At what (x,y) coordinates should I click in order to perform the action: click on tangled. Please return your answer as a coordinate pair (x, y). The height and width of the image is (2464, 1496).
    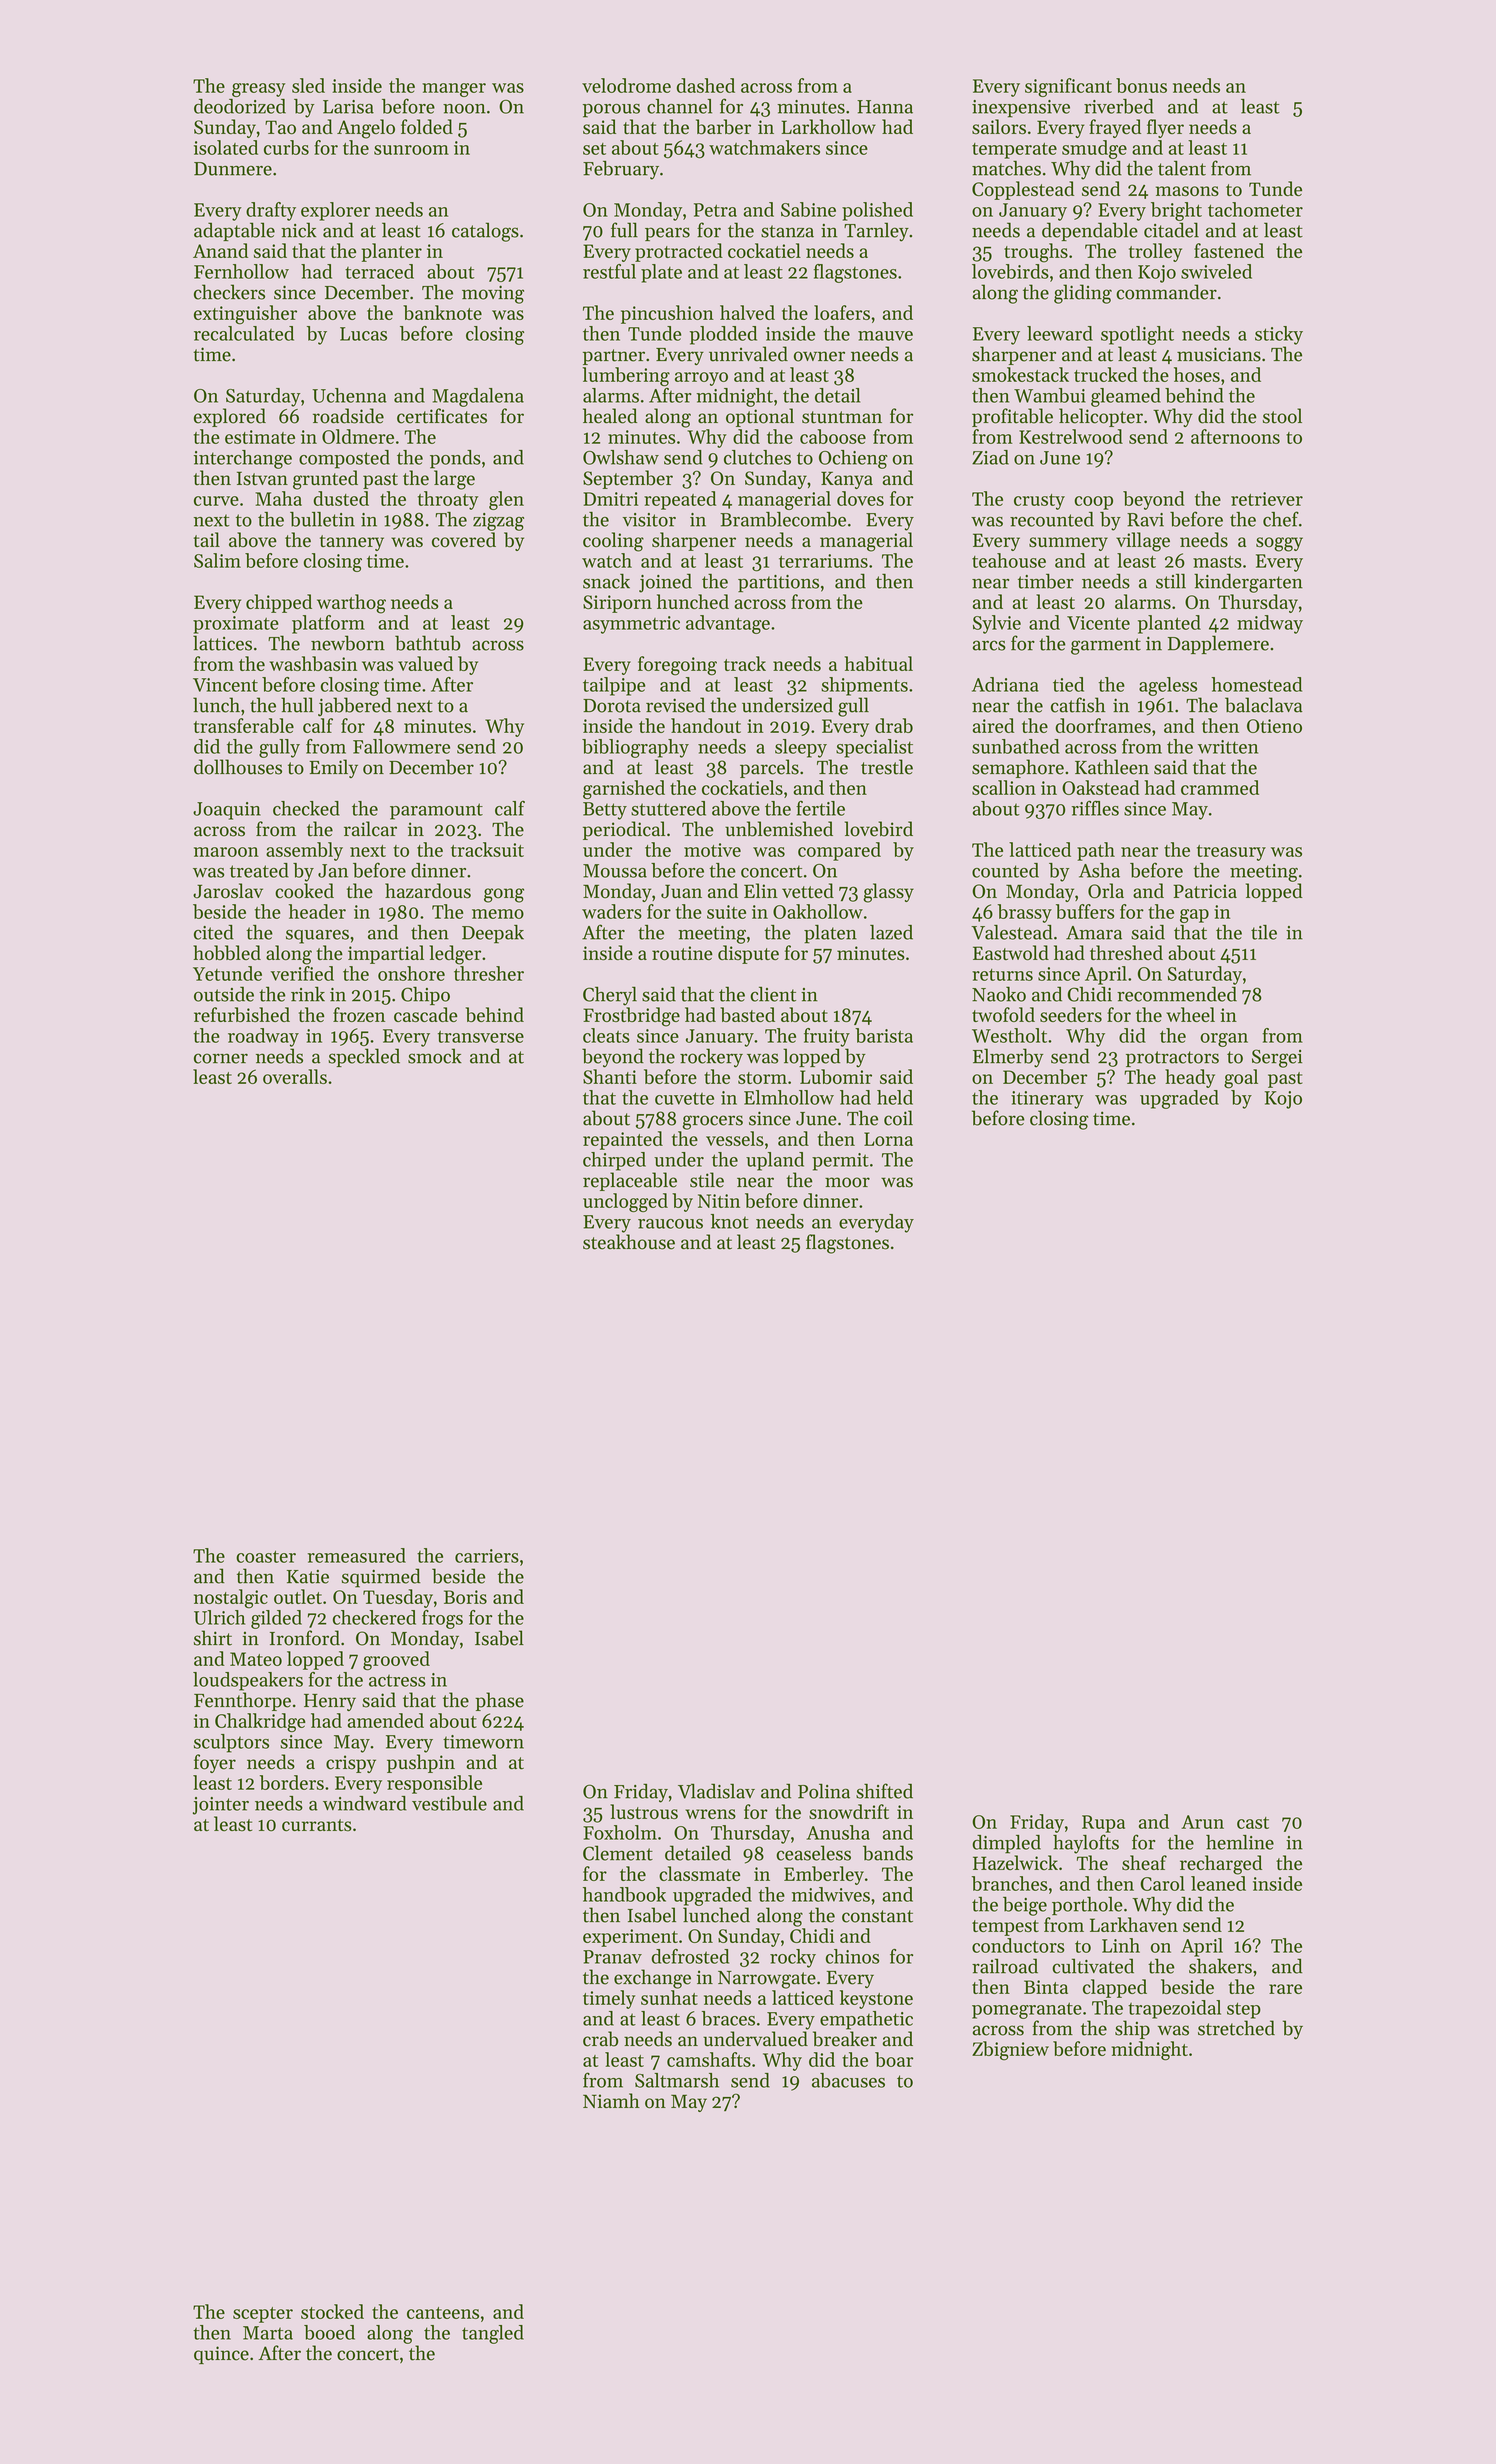
    Looking at the image, I should click on (493, 2334).
